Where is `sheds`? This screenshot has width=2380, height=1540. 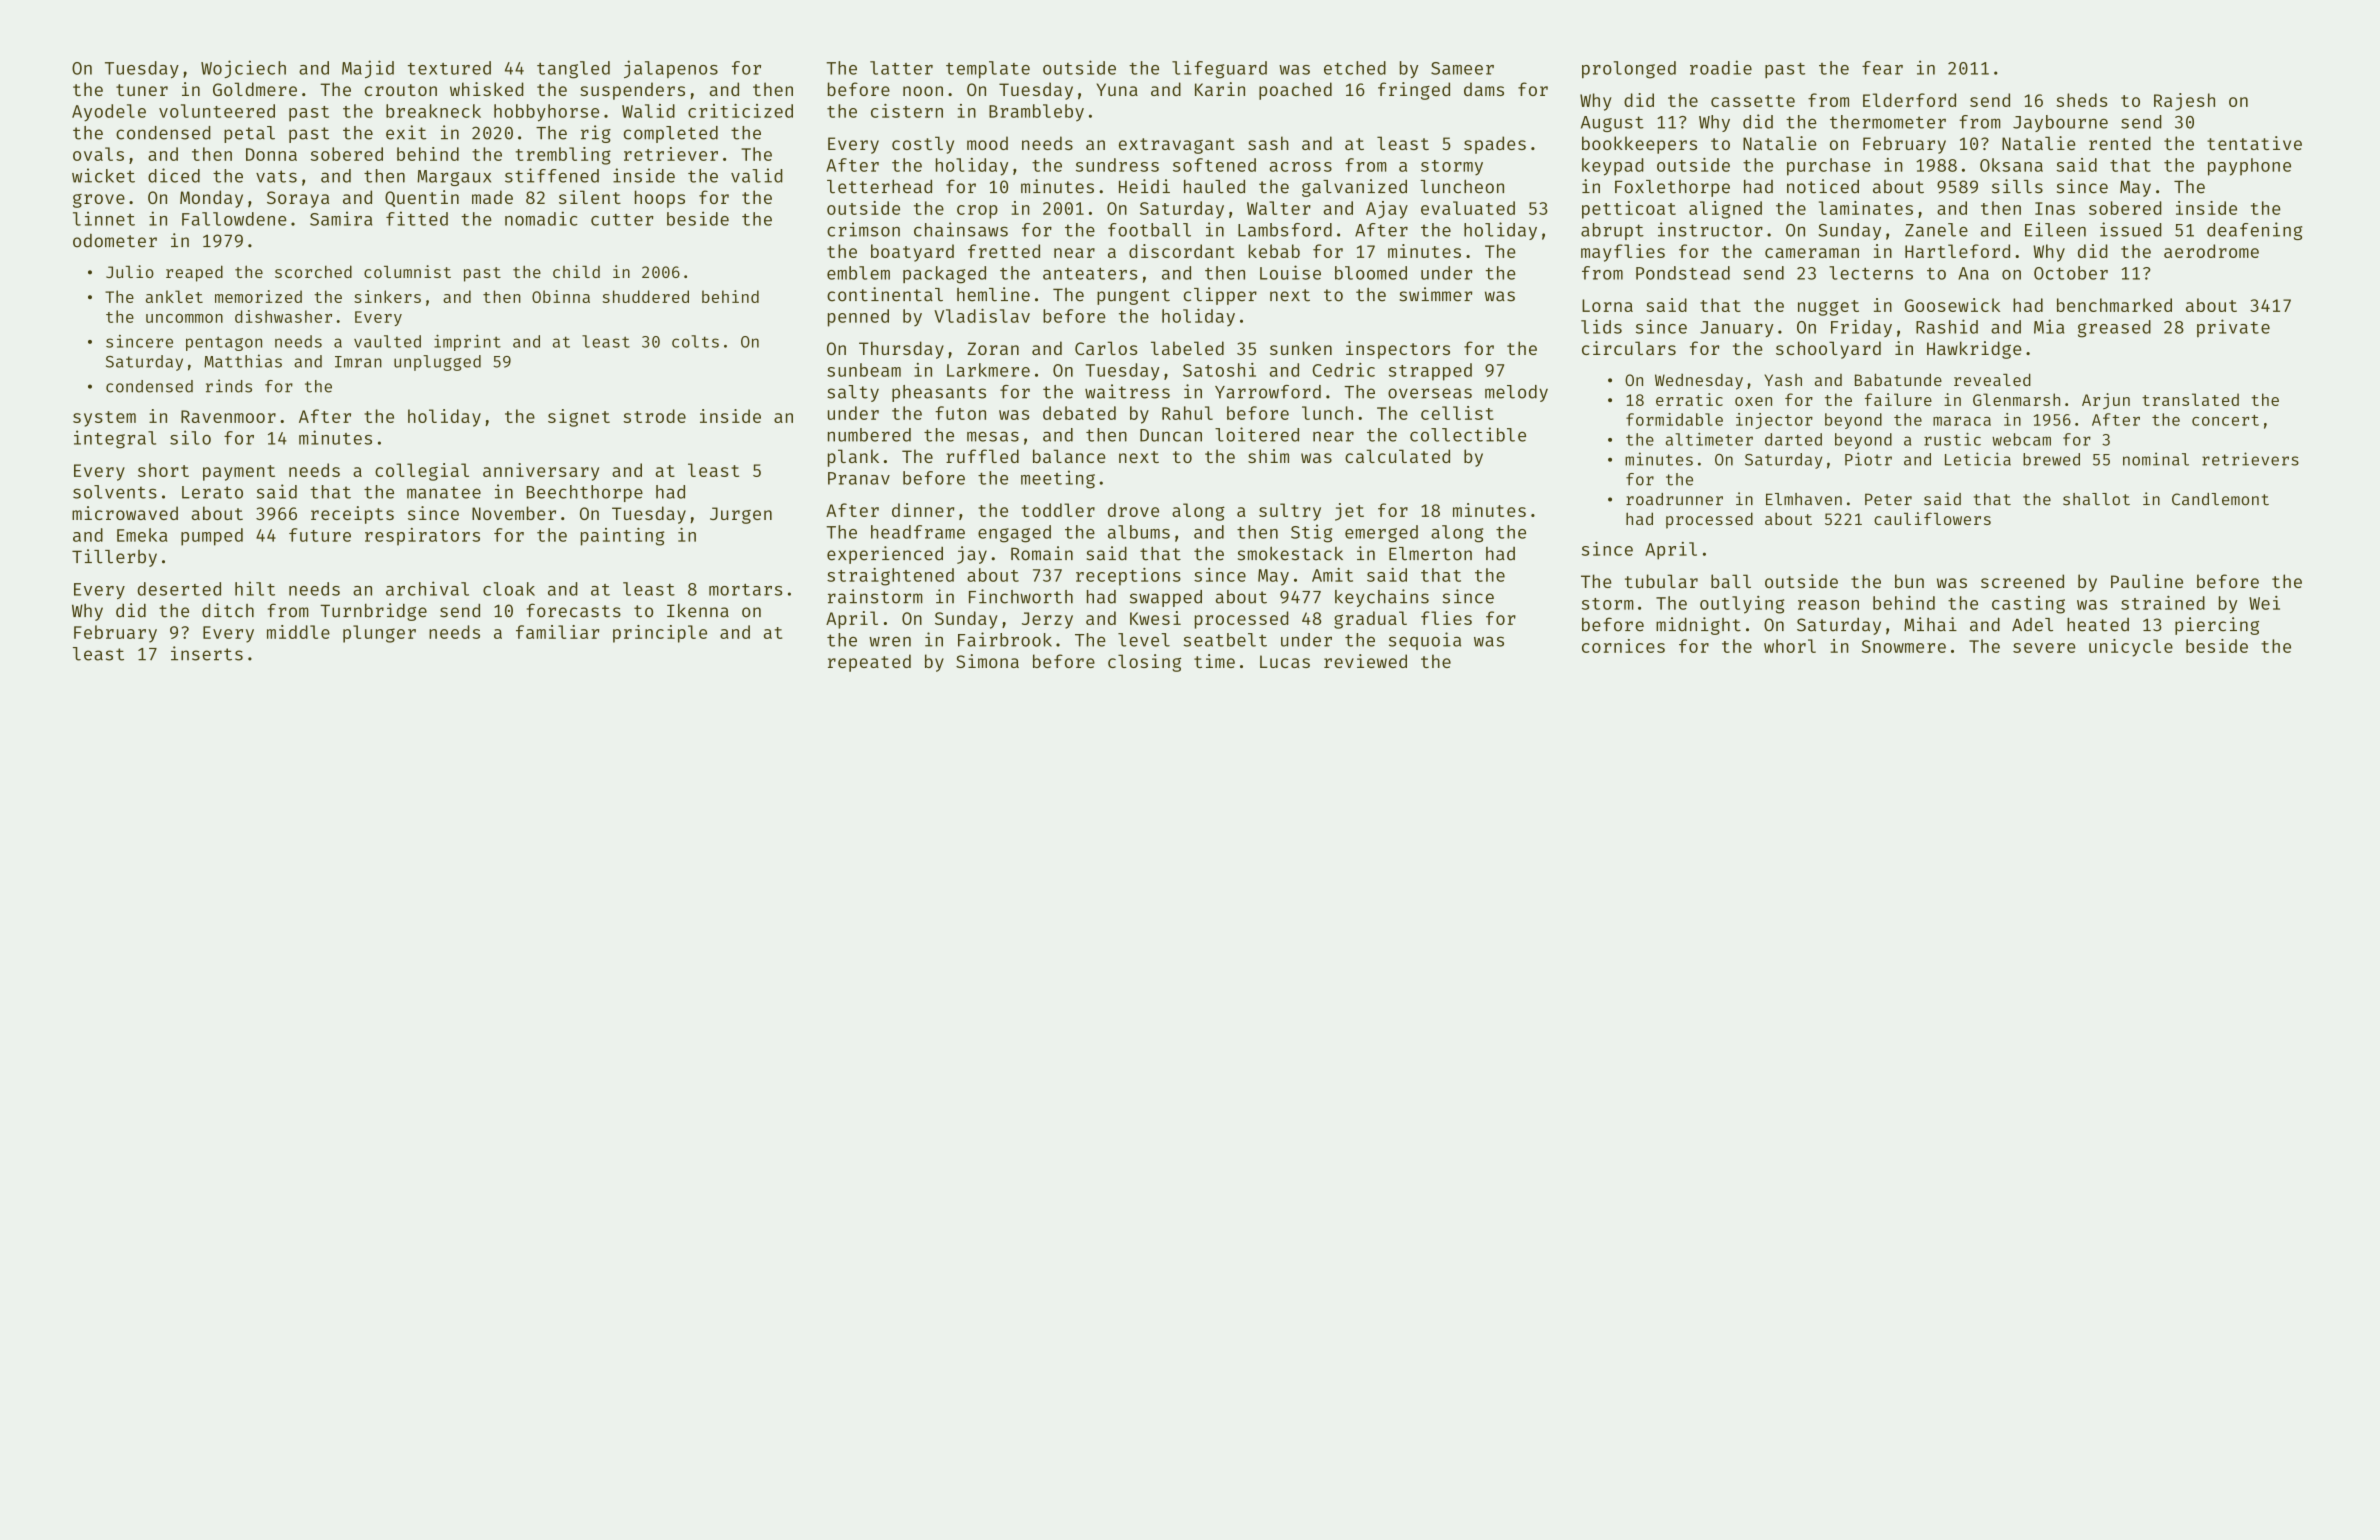 sheds is located at coordinates (2081, 100).
